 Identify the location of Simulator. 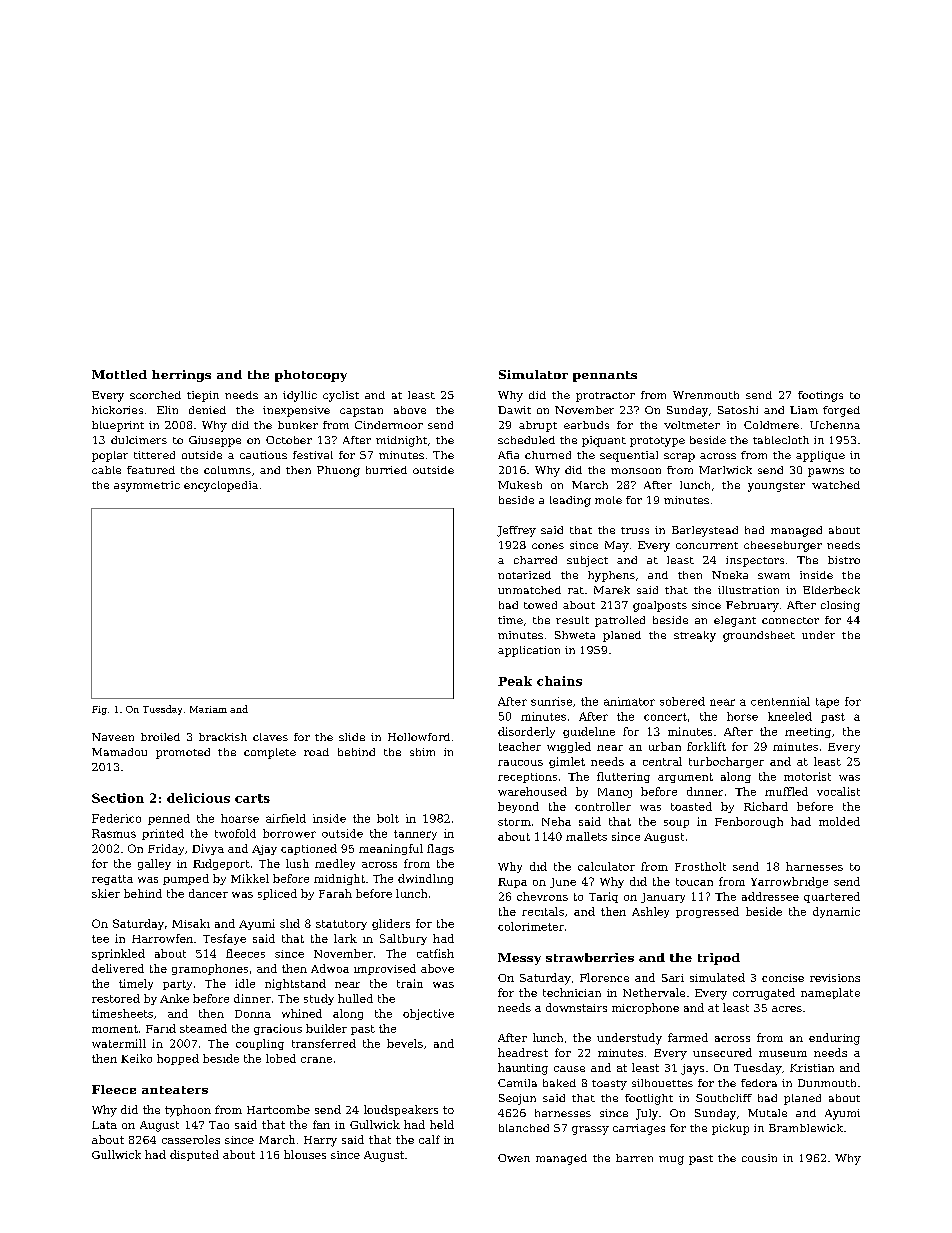
(533, 374).
